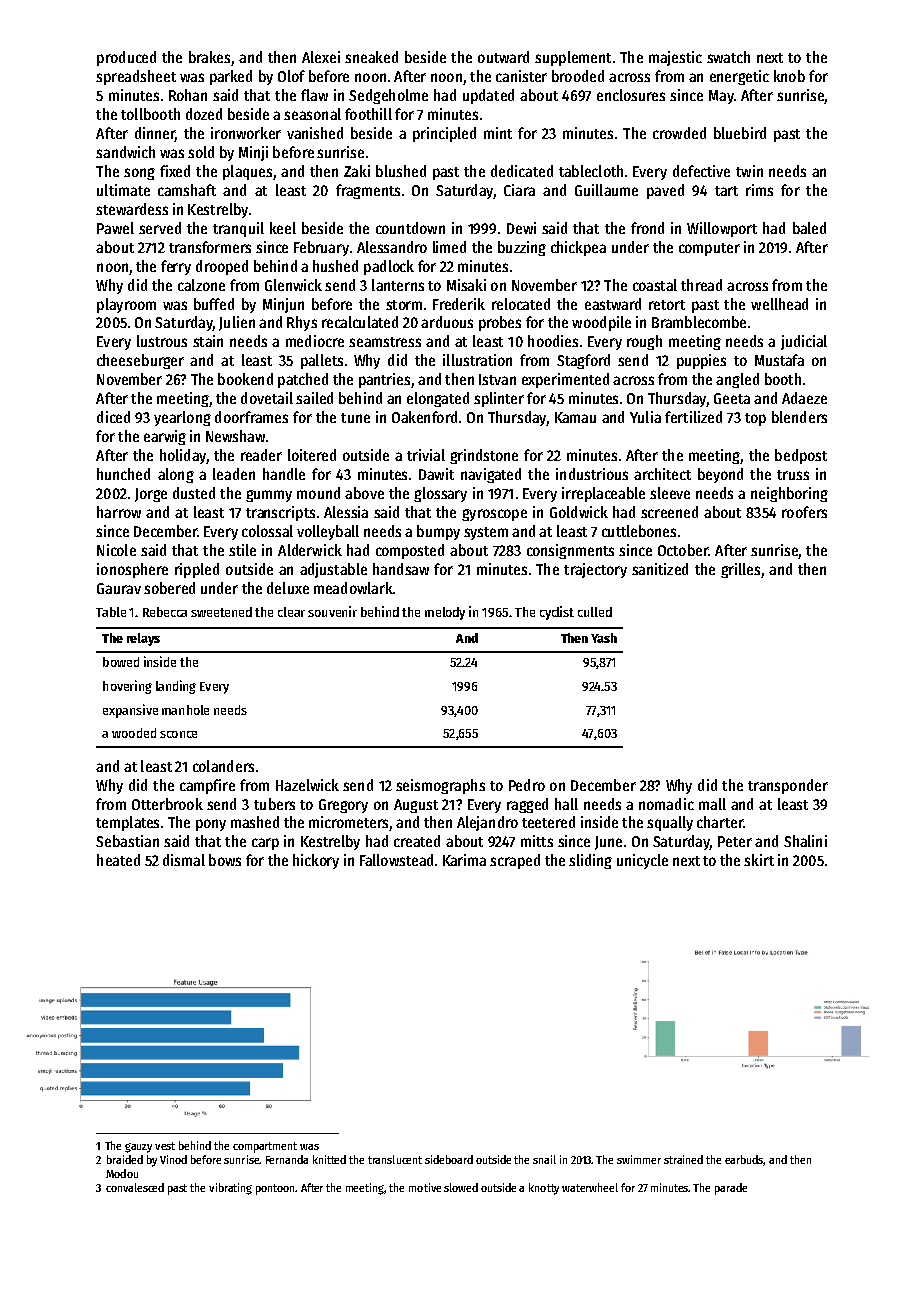 This screenshot has height=1308, width=924. I want to click on skirt, so click(759, 860).
